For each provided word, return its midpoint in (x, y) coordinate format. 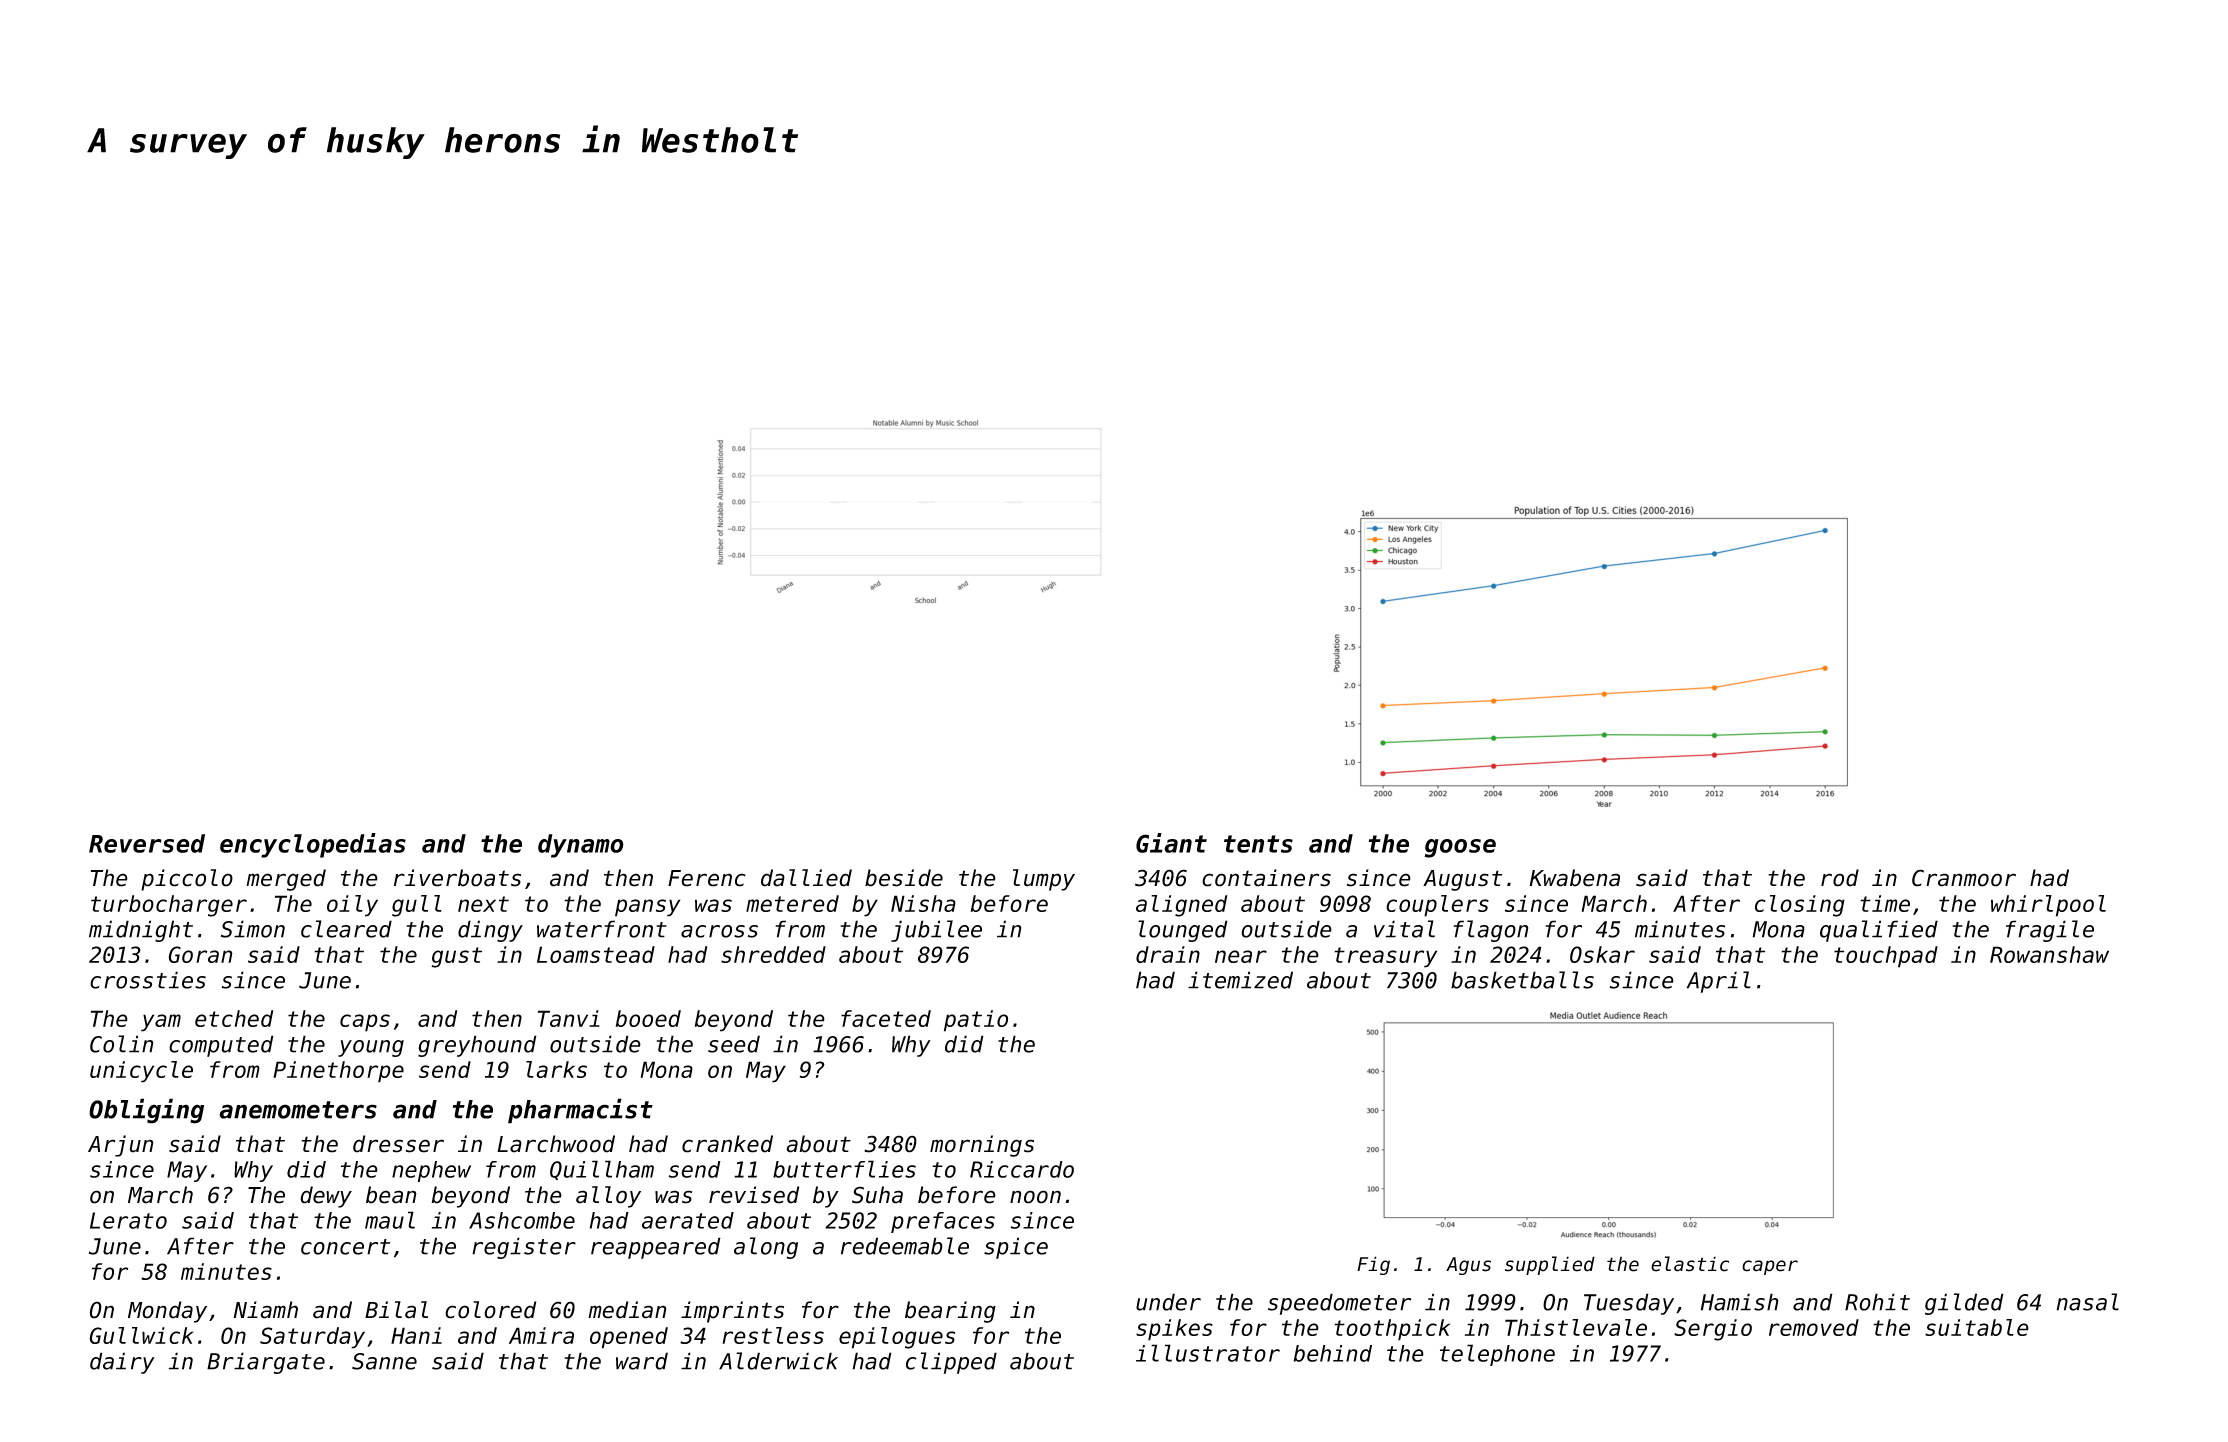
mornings (982, 1146)
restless (773, 1335)
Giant (1171, 843)
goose (1460, 848)
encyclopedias (313, 845)
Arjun (121, 1146)
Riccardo (1022, 1169)
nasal (2087, 1302)
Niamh (265, 1310)
